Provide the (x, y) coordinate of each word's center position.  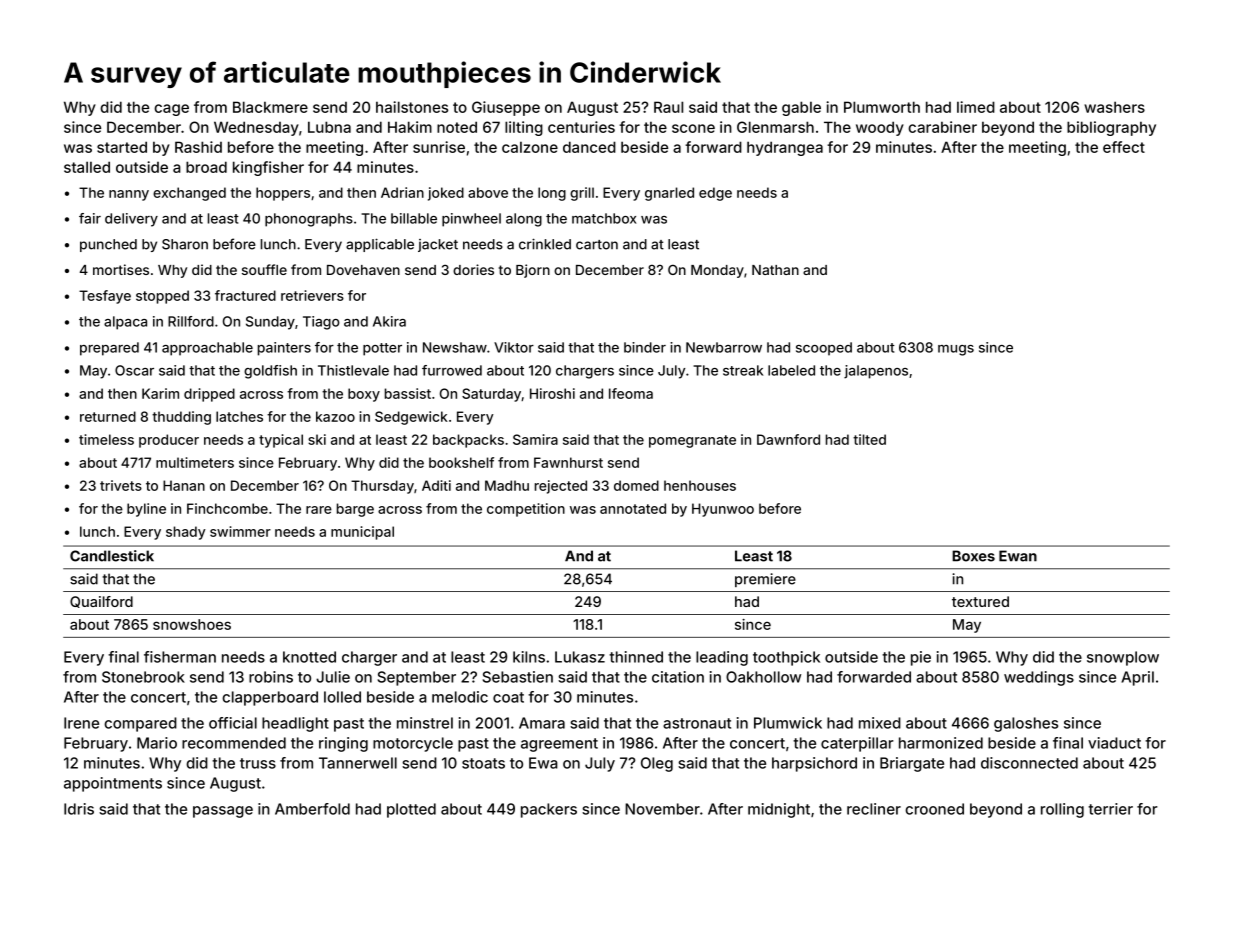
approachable (207, 349)
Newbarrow (724, 347)
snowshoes (192, 624)
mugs (956, 350)
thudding (181, 418)
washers (1114, 107)
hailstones (412, 107)
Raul (668, 107)
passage (223, 812)
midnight (779, 810)
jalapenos (876, 372)
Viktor (514, 347)
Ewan (1018, 556)
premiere (765, 580)
